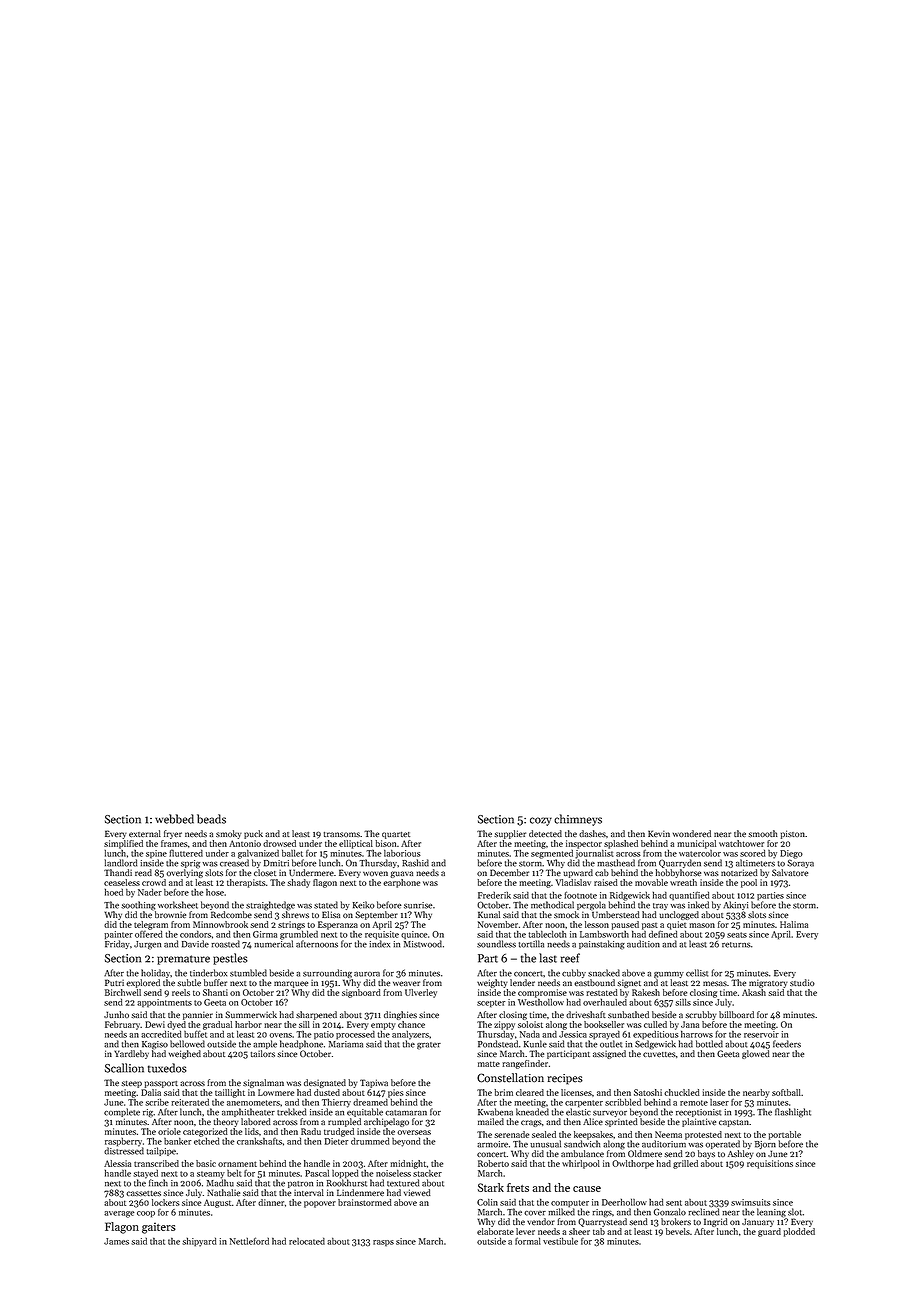  What do you see at coordinates (739, 872) in the screenshot?
I see `notarized` at bounding box center [739, 872].
